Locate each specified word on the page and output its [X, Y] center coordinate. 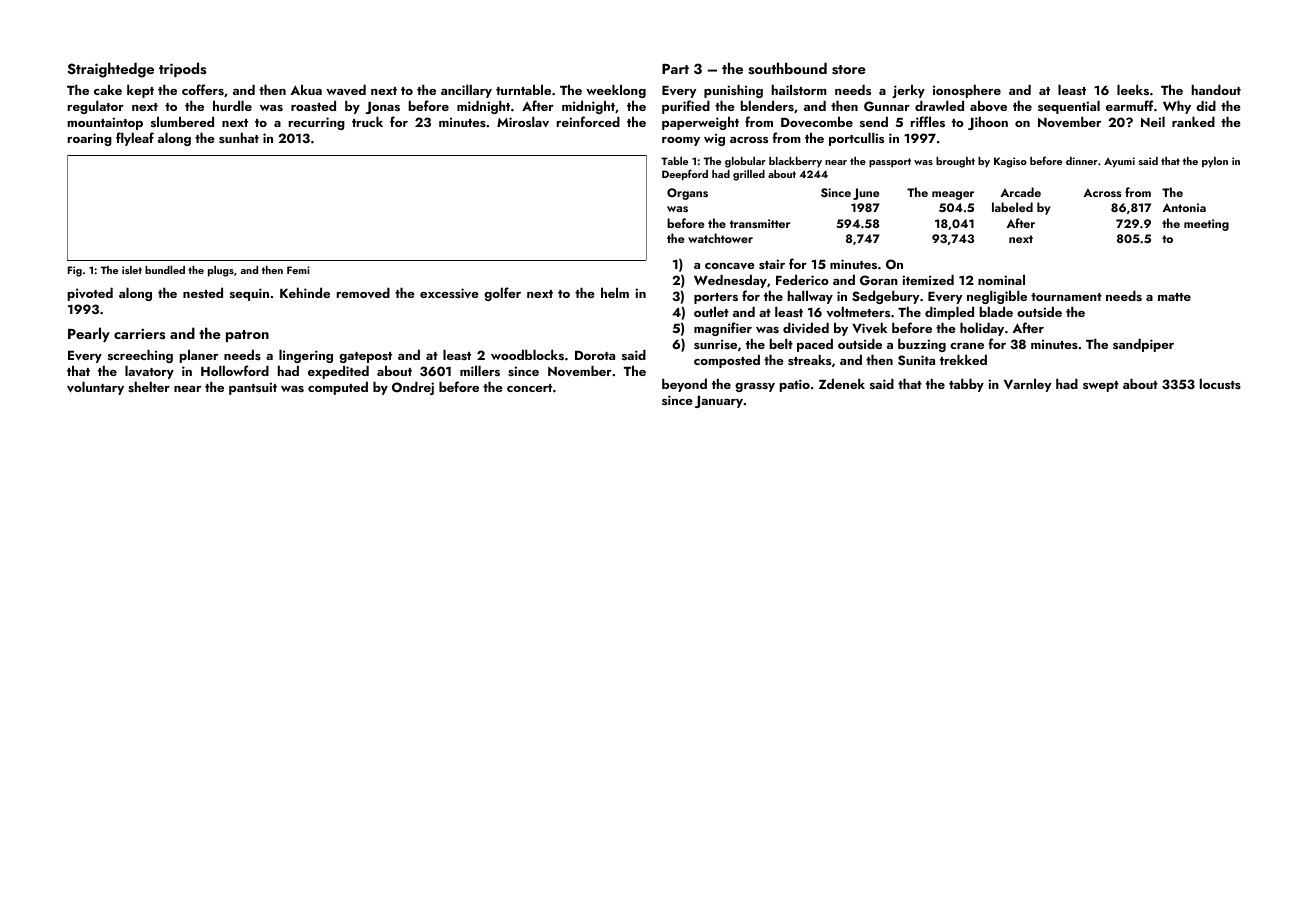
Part [675, 69]
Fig [75, 271]
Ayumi [1119, 162]
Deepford [685, 175]
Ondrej [413, 388]
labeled [1012, 207]
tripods [182, 69]
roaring [90, 139]
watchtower [720, 238]
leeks [1133, 89]
